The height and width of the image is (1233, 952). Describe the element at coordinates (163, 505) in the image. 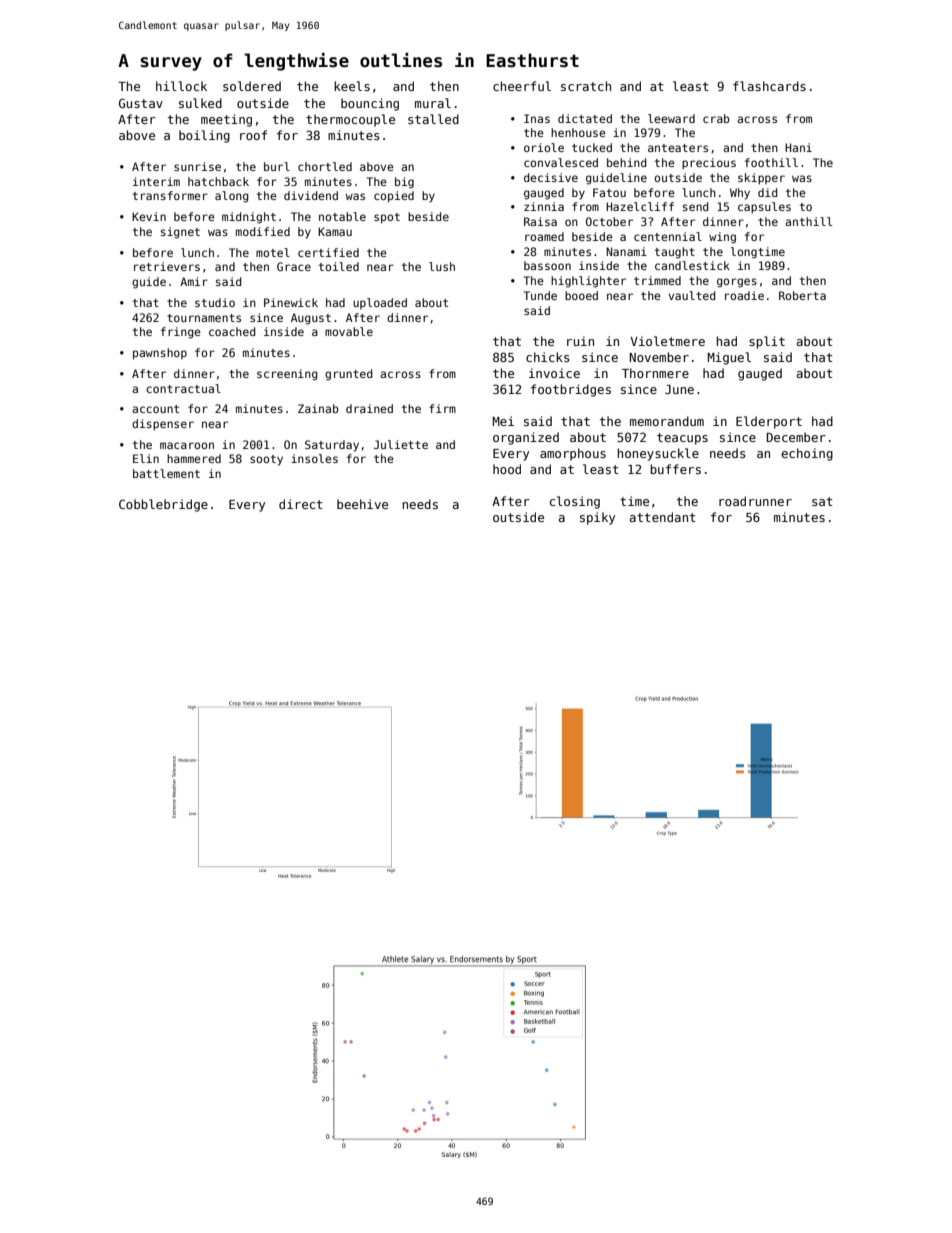

I see `Cobblebridge` at that location.
